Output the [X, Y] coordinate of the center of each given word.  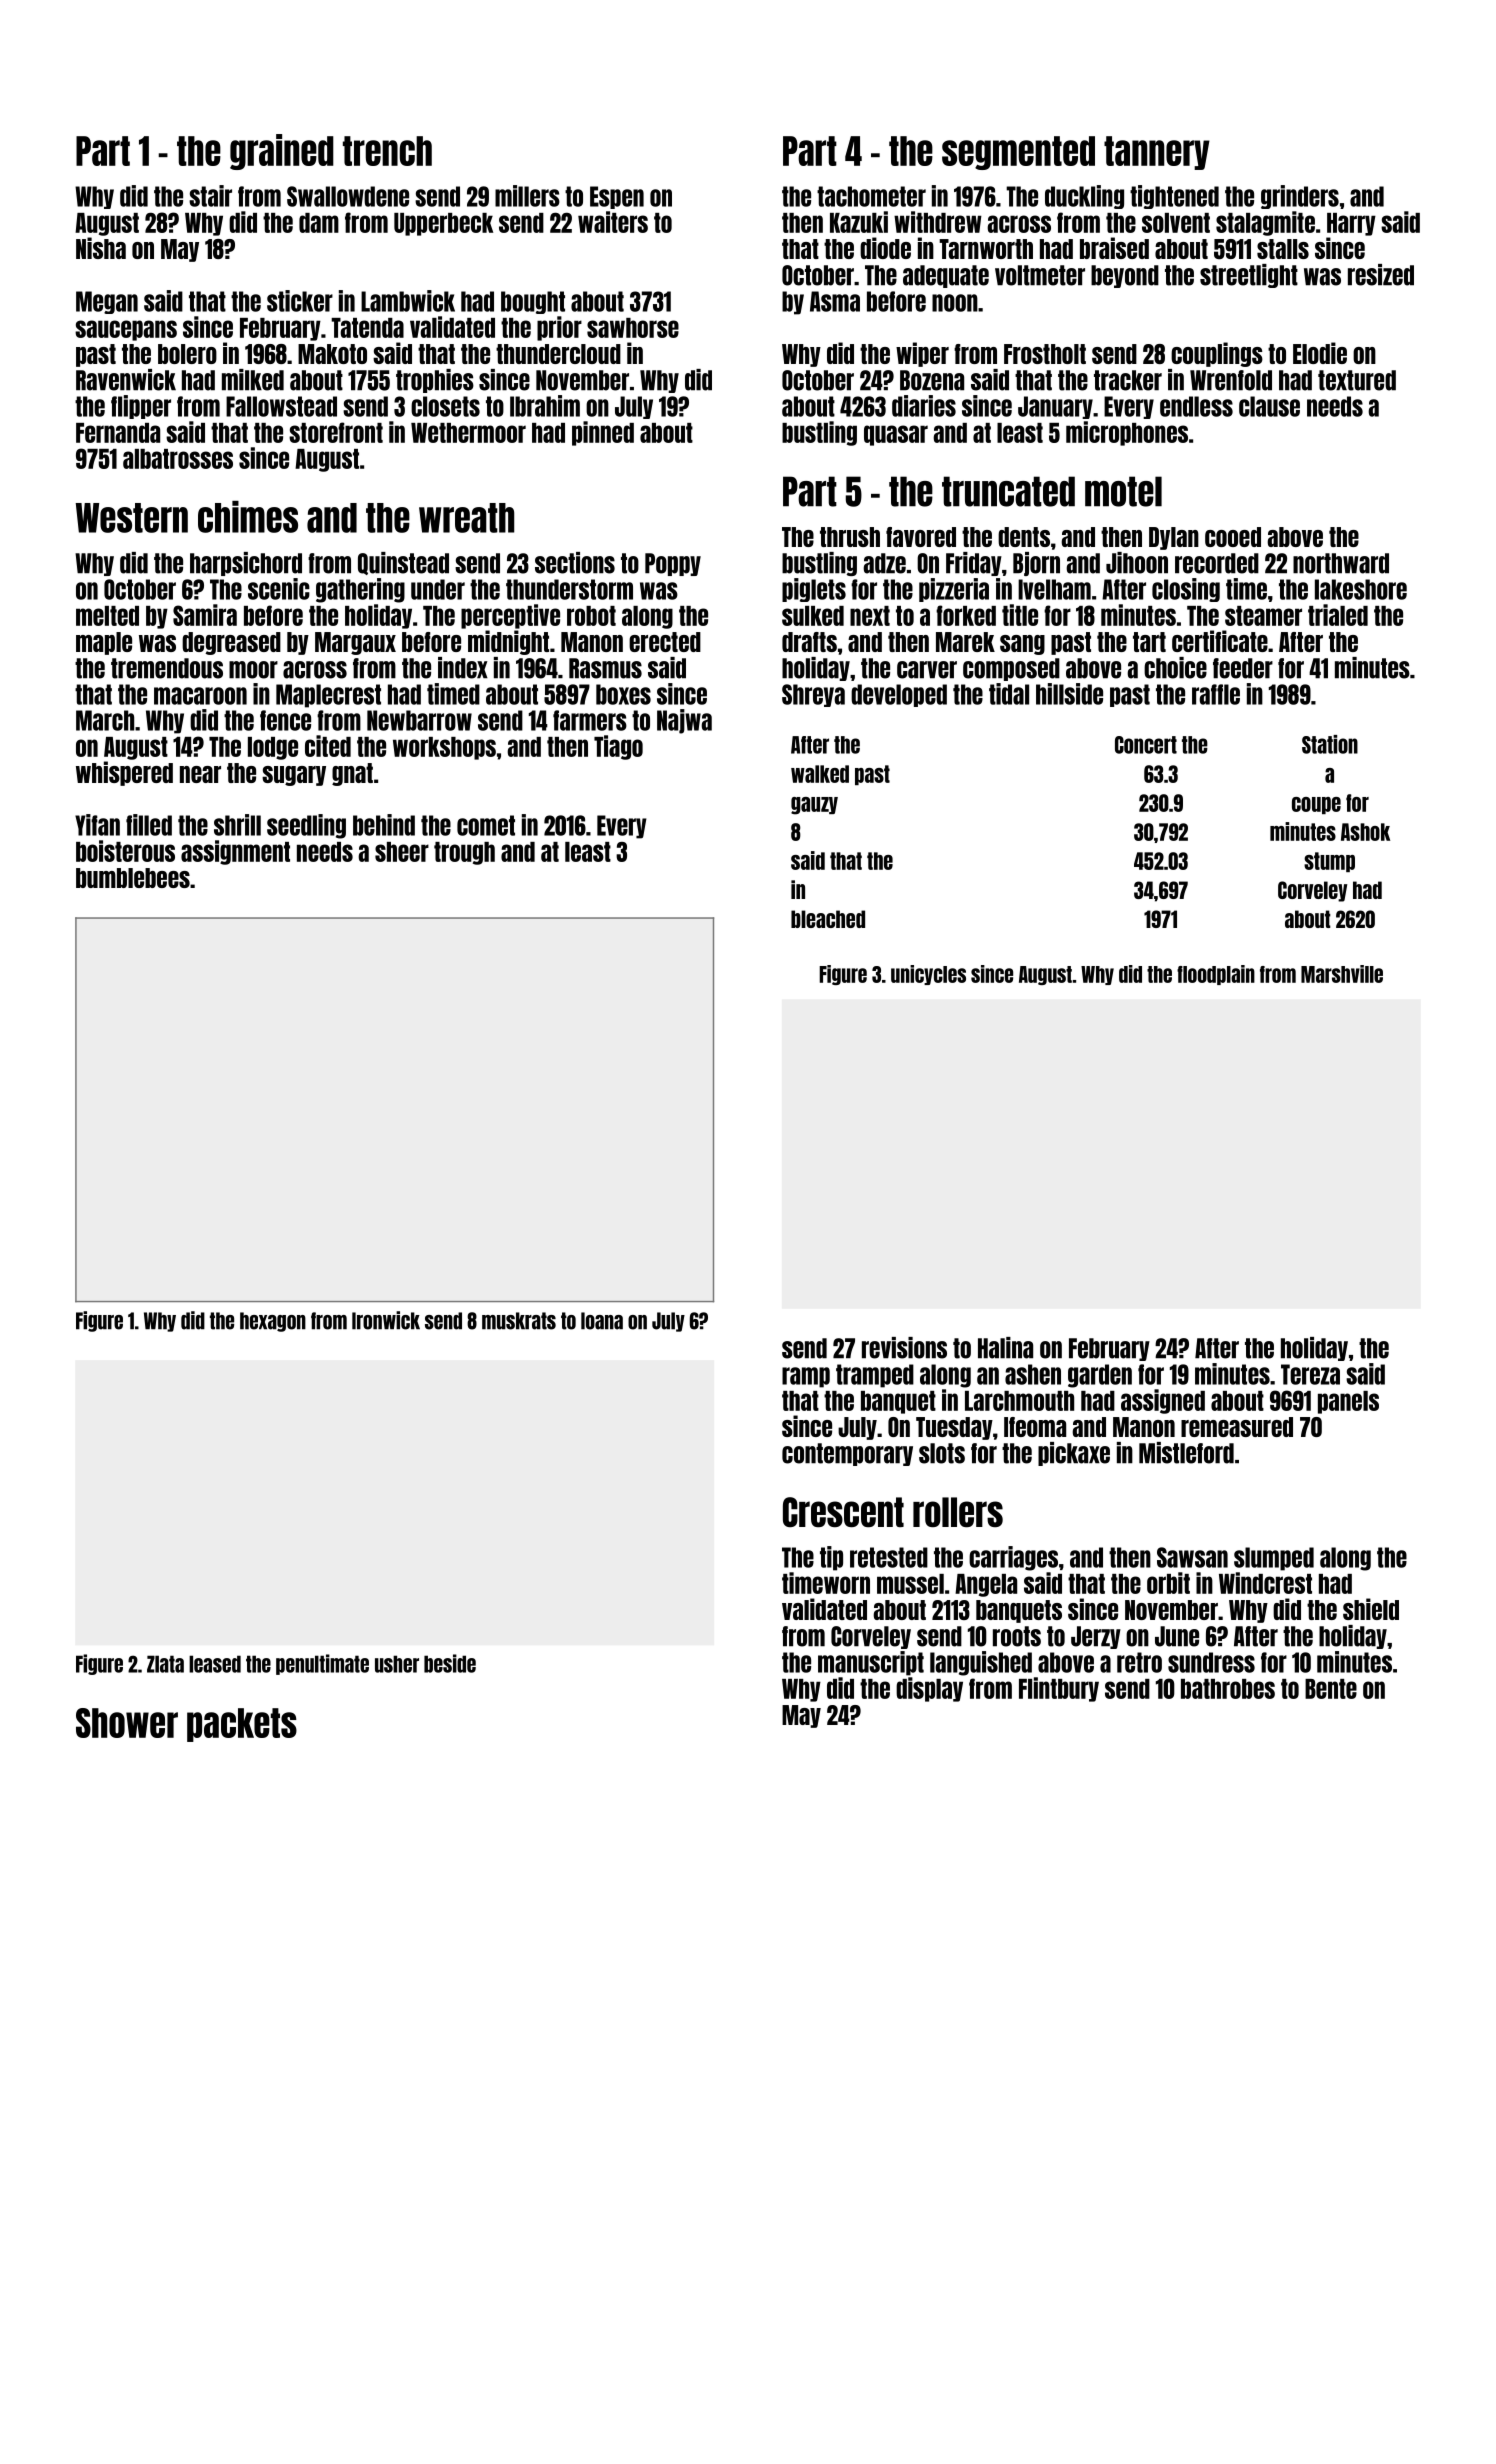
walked [820, 774]
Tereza [1310, 1374]
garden [1100, 1376]
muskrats [519, 1321]
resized [1381, 275]
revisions [904, 1348]
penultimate [322, 1664]
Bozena [932, 380]
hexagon [273, 1322]
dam [319, 223]
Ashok [1365, 832]
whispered [124, 773]
